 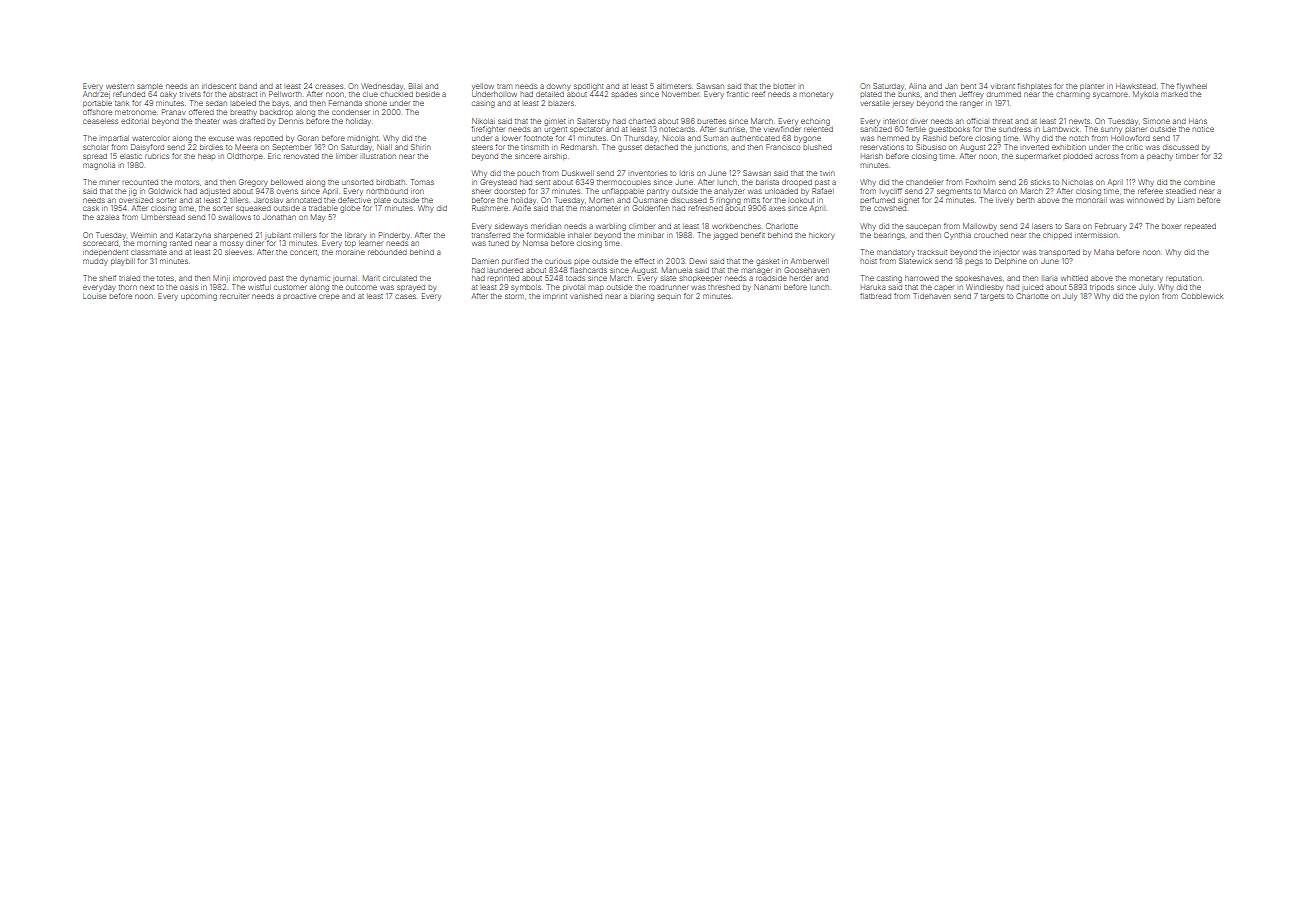 What do you see at coordinates (504, 86) in the screenshot?
I see `tram` at bounding box center [504, 86].
